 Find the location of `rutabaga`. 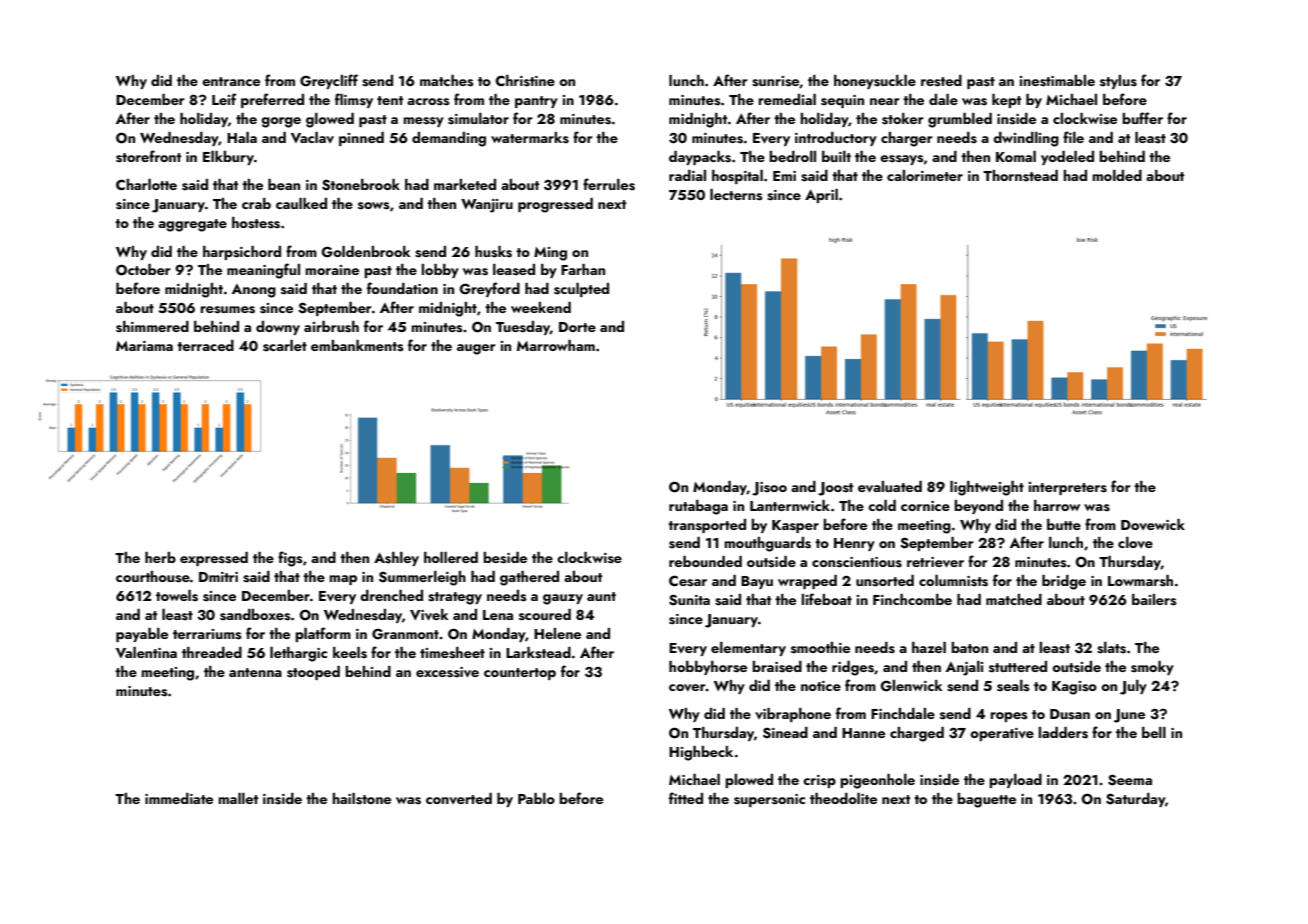

rutabaga is located at coordinates (698, 507).
